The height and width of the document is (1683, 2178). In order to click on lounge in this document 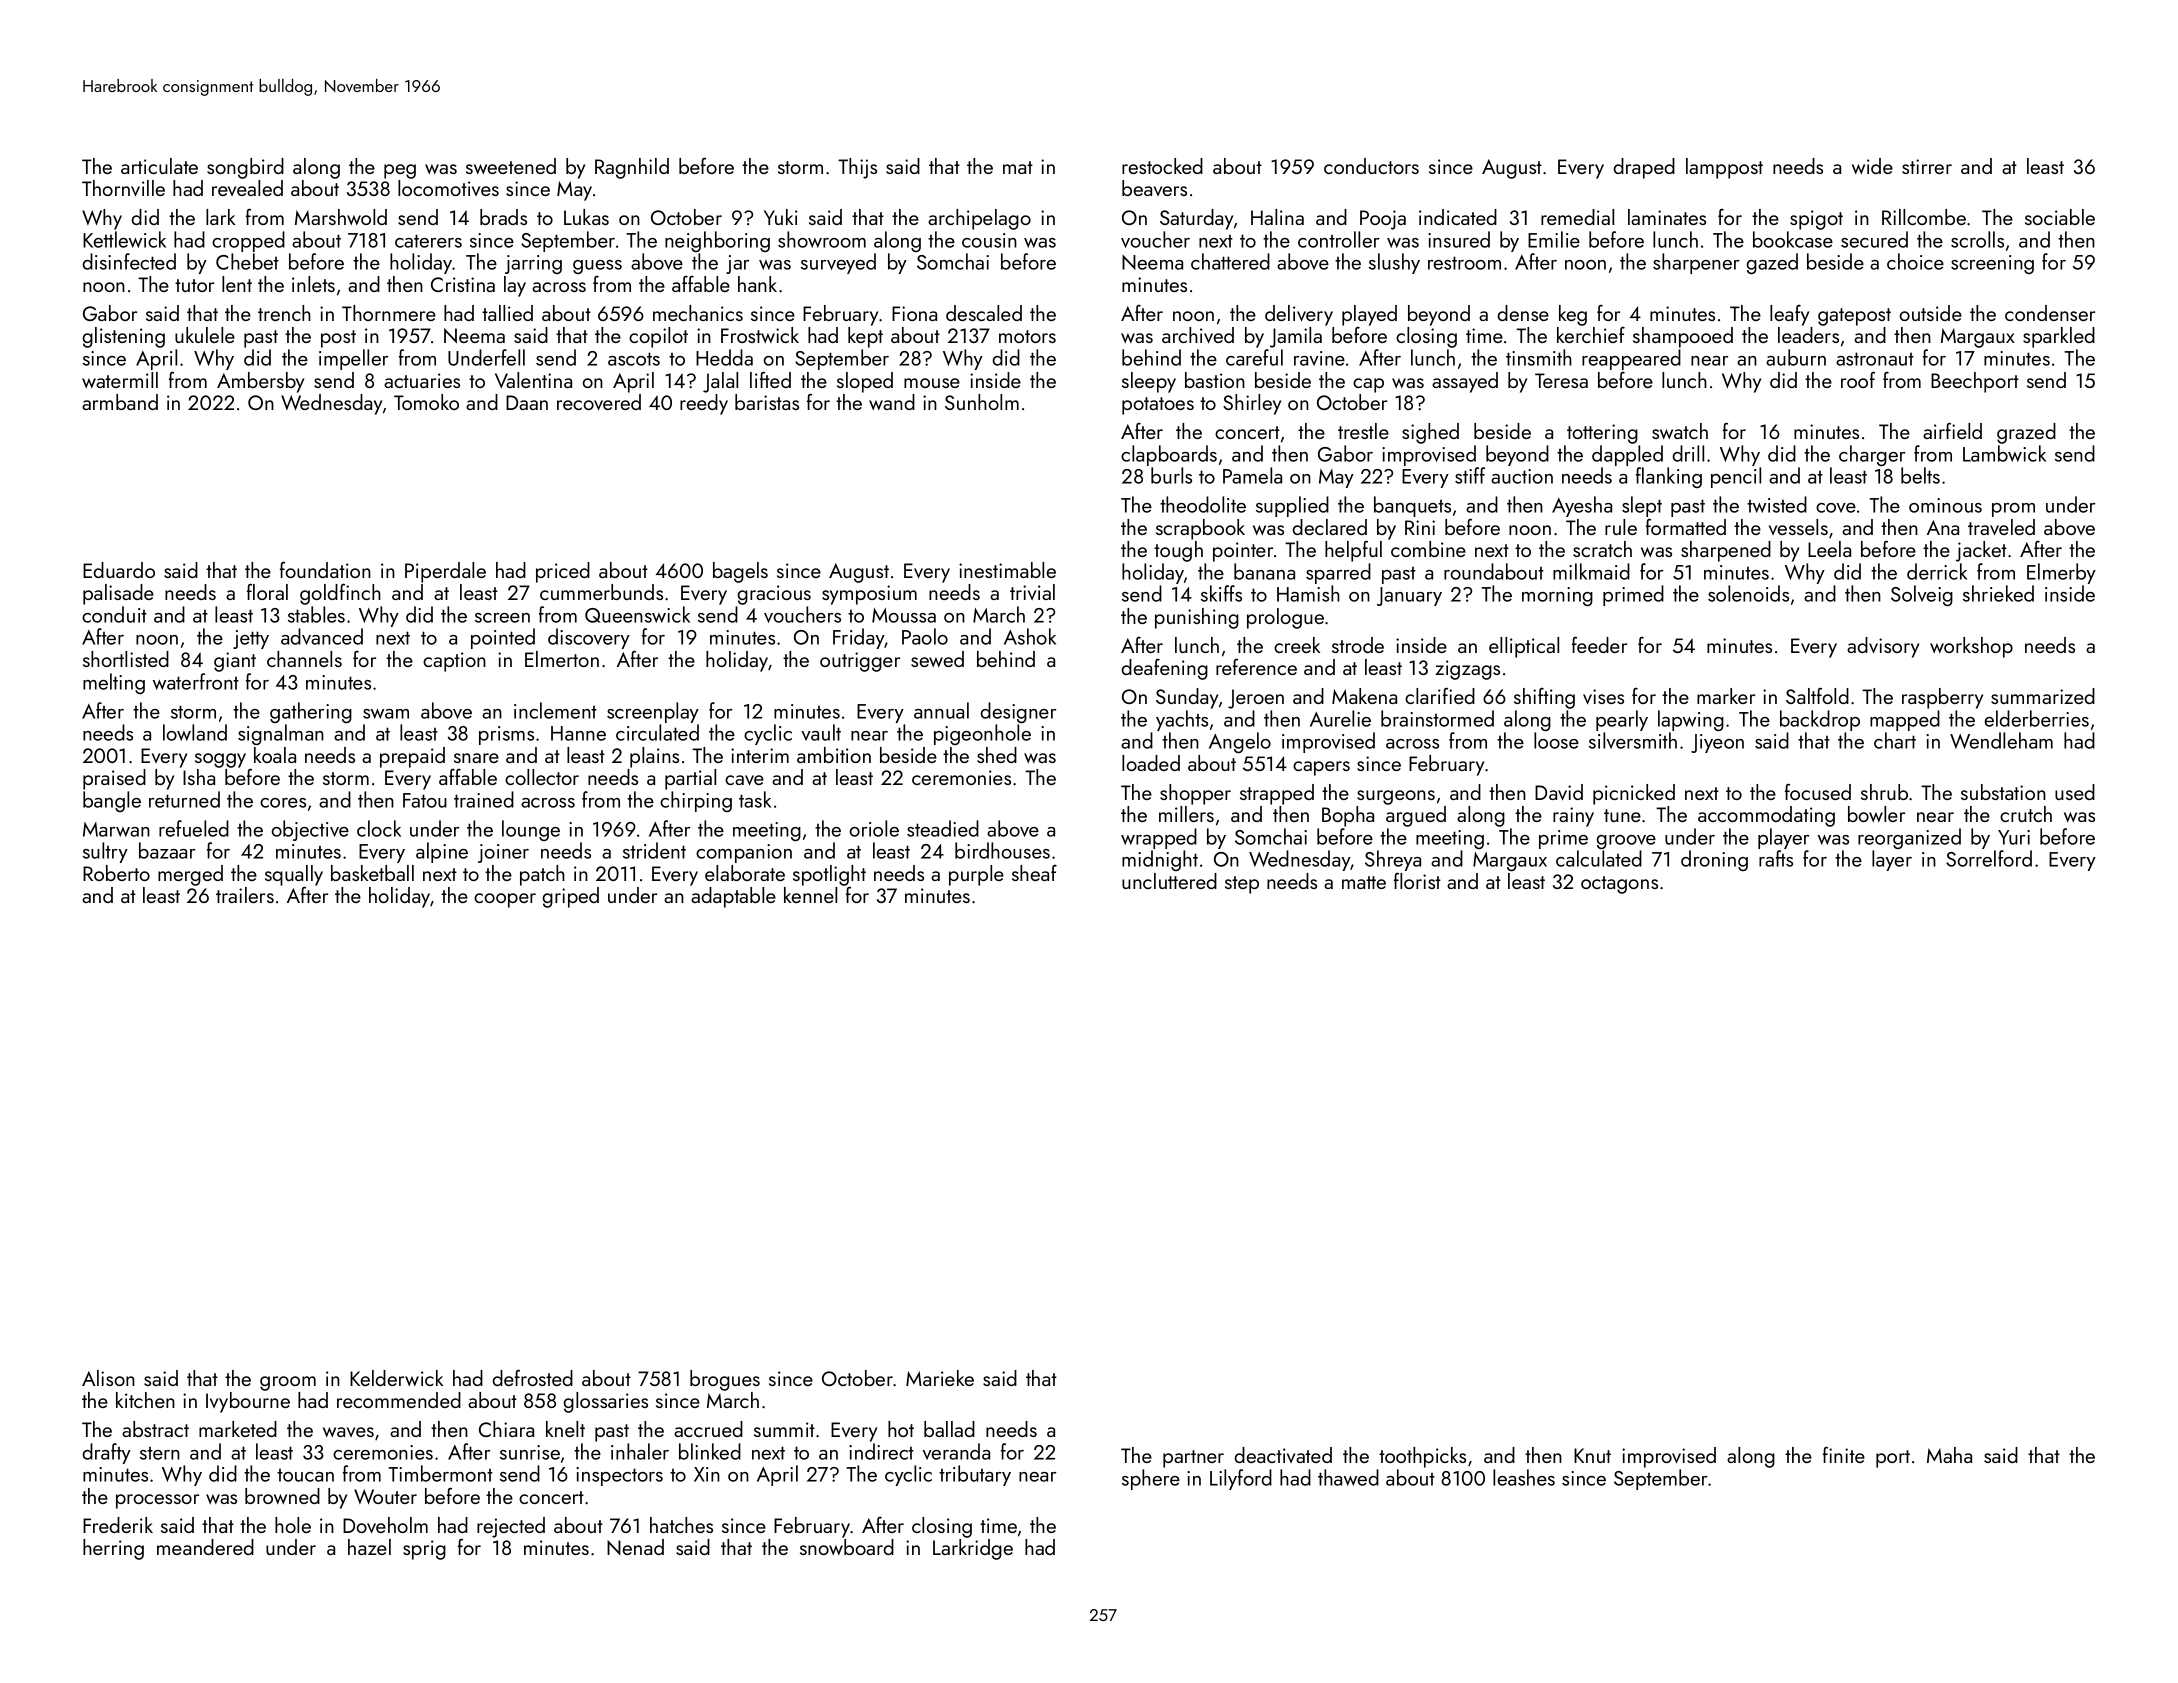, I will do `click(531, 830)`.
